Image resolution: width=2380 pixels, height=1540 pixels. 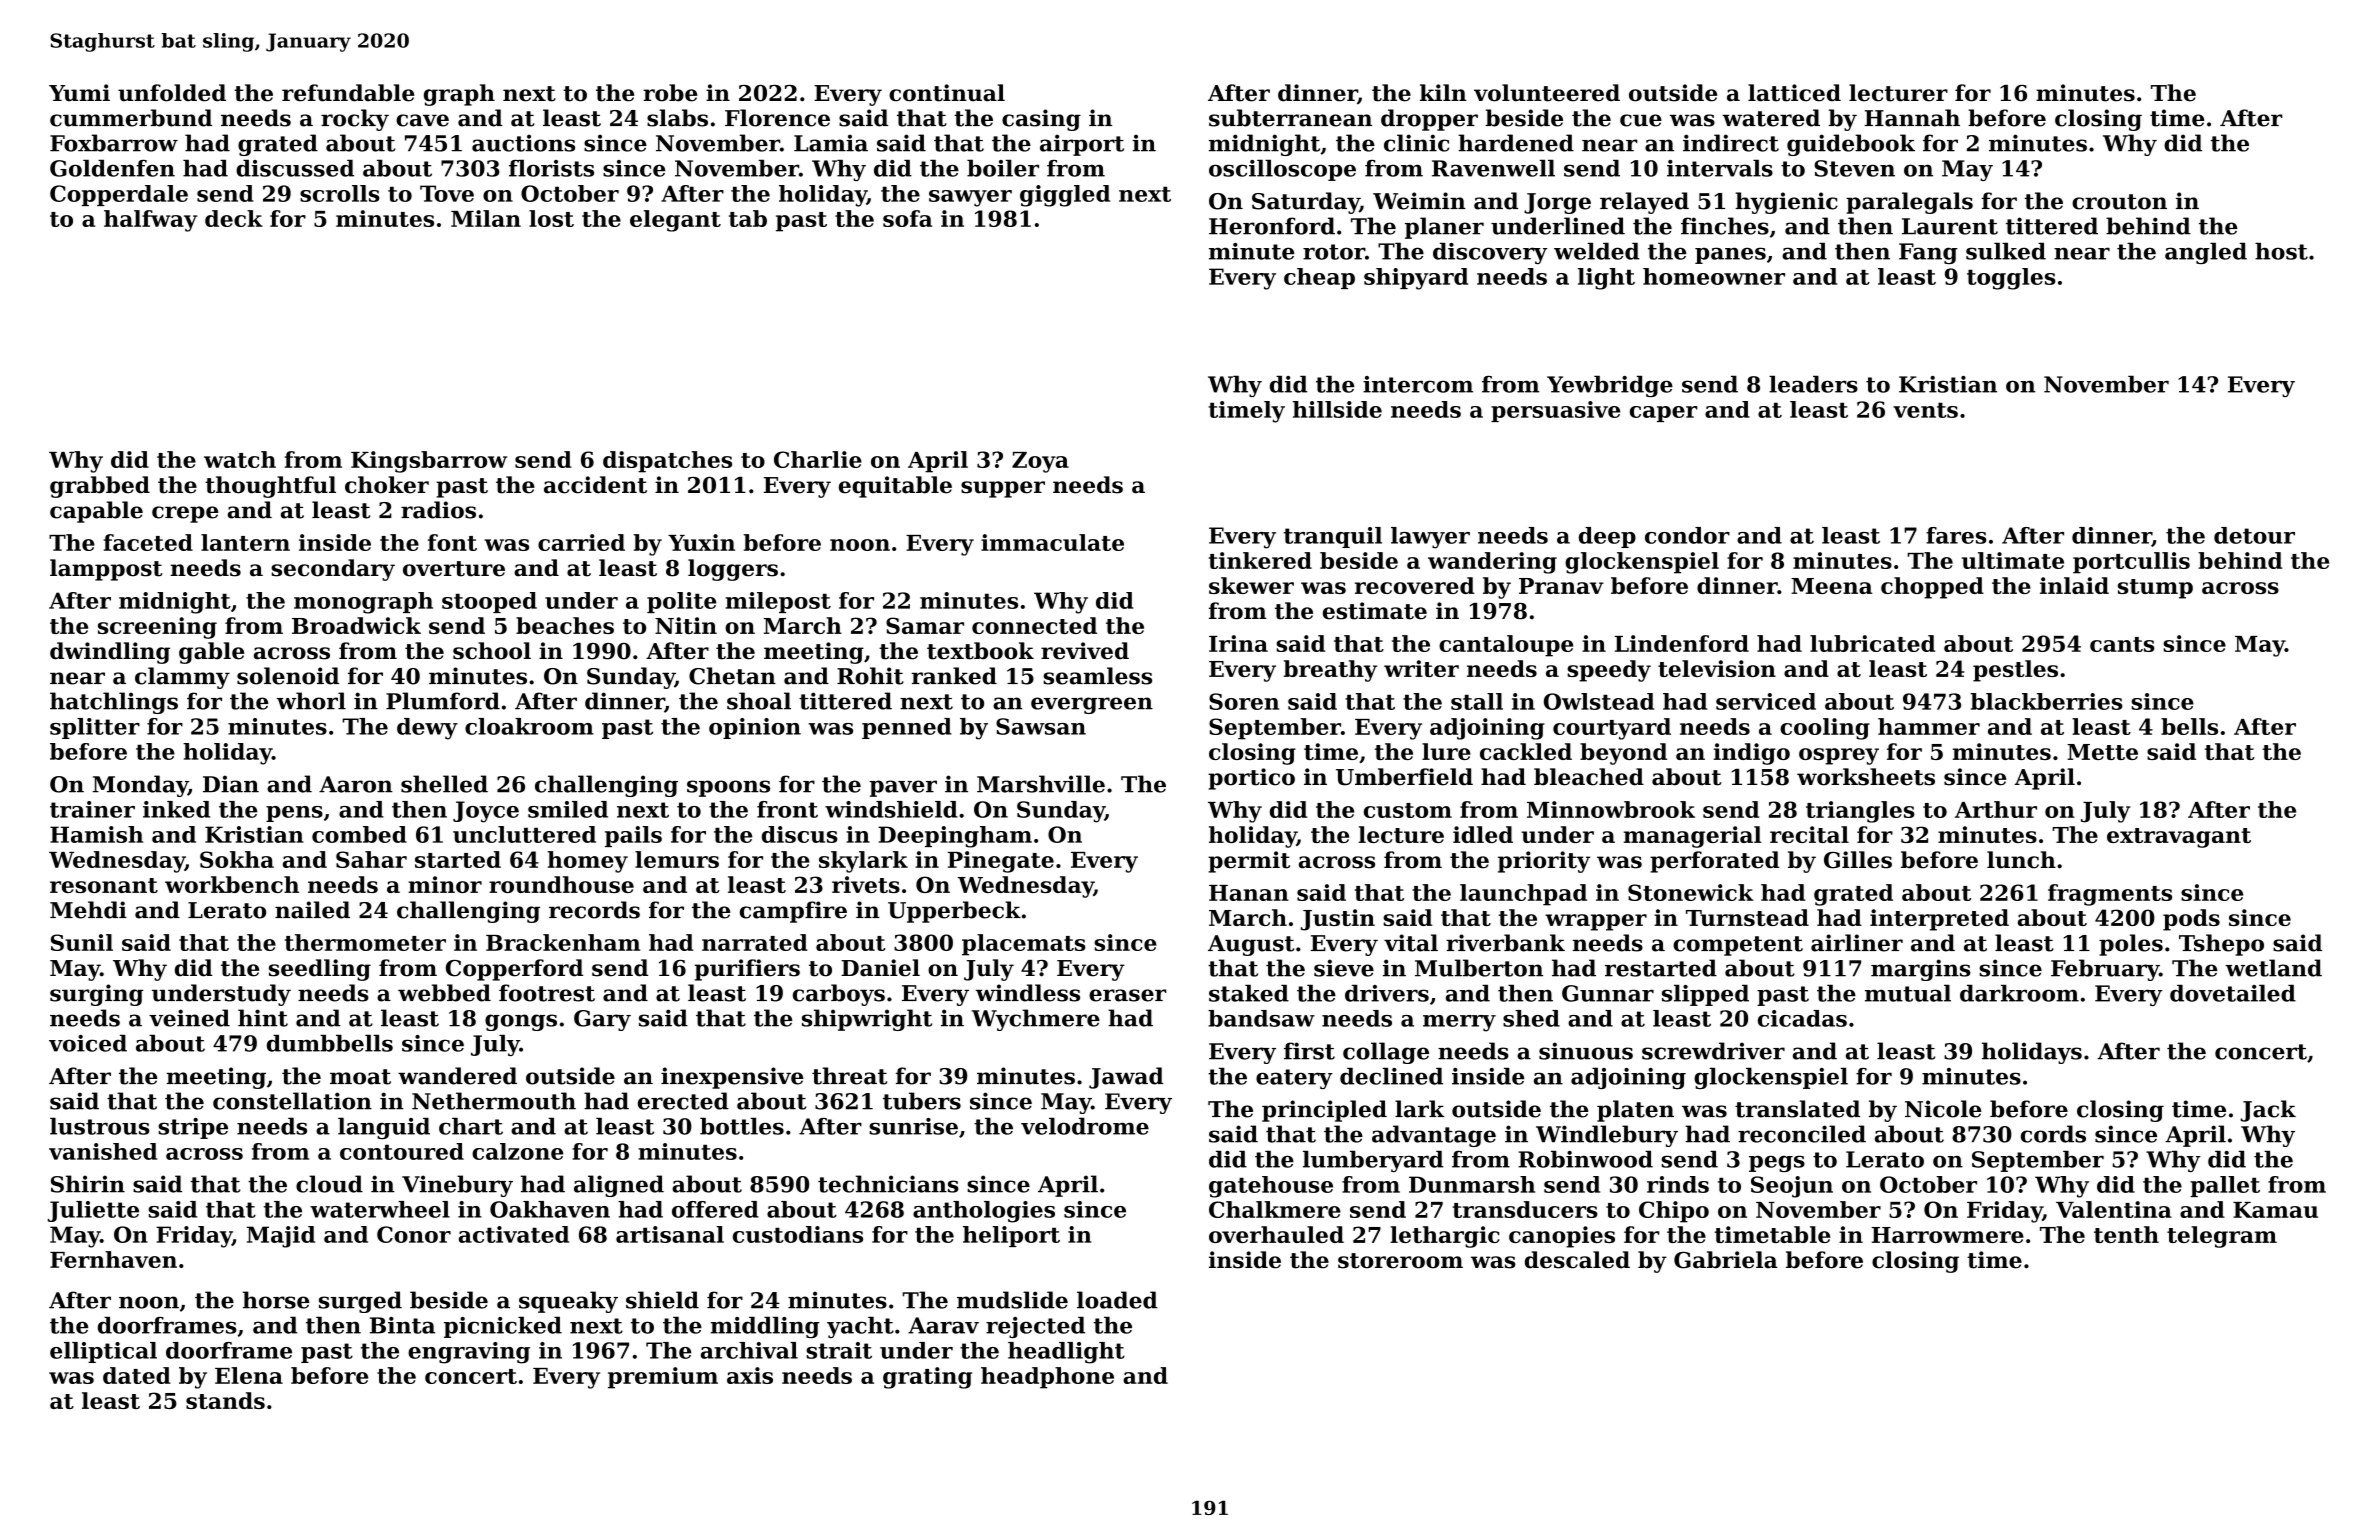 I want to click on Juliette, so click(x=93, y=1211).
